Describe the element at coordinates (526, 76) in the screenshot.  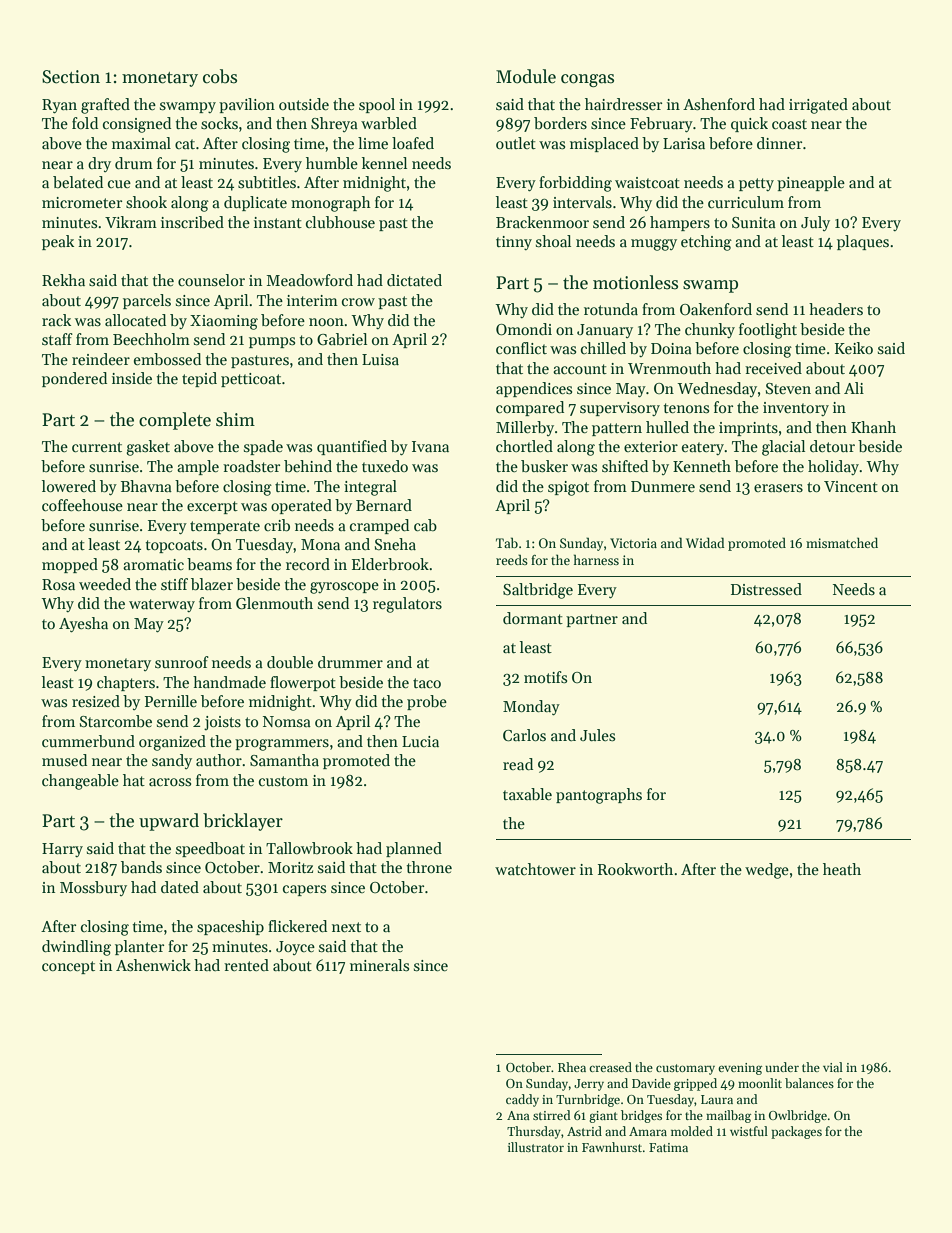
I see `Module` at that location.
